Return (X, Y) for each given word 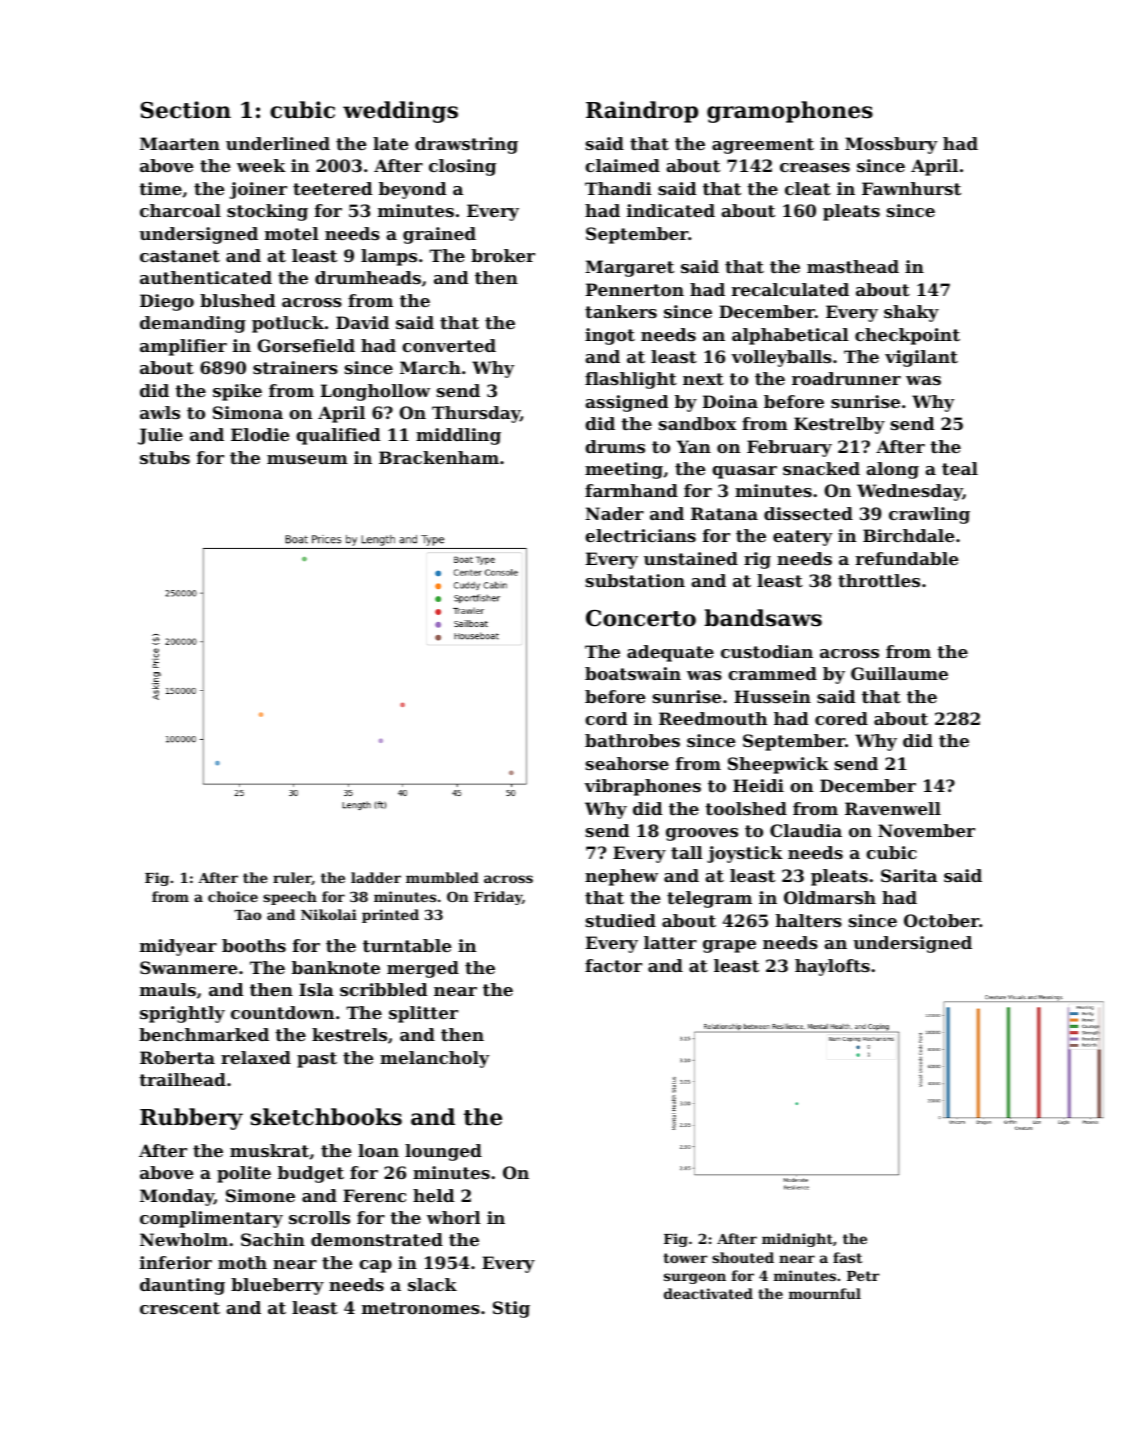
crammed (772, 673)
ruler (292, 878)
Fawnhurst (911, 188)
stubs (165, 457)
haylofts (832, 967)
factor (613, 965)
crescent (180, 1308)
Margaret (629, 268)
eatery (802, 538)
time (160, 188)
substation (635, 580)
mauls (168, 989)
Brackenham (439, 457)
